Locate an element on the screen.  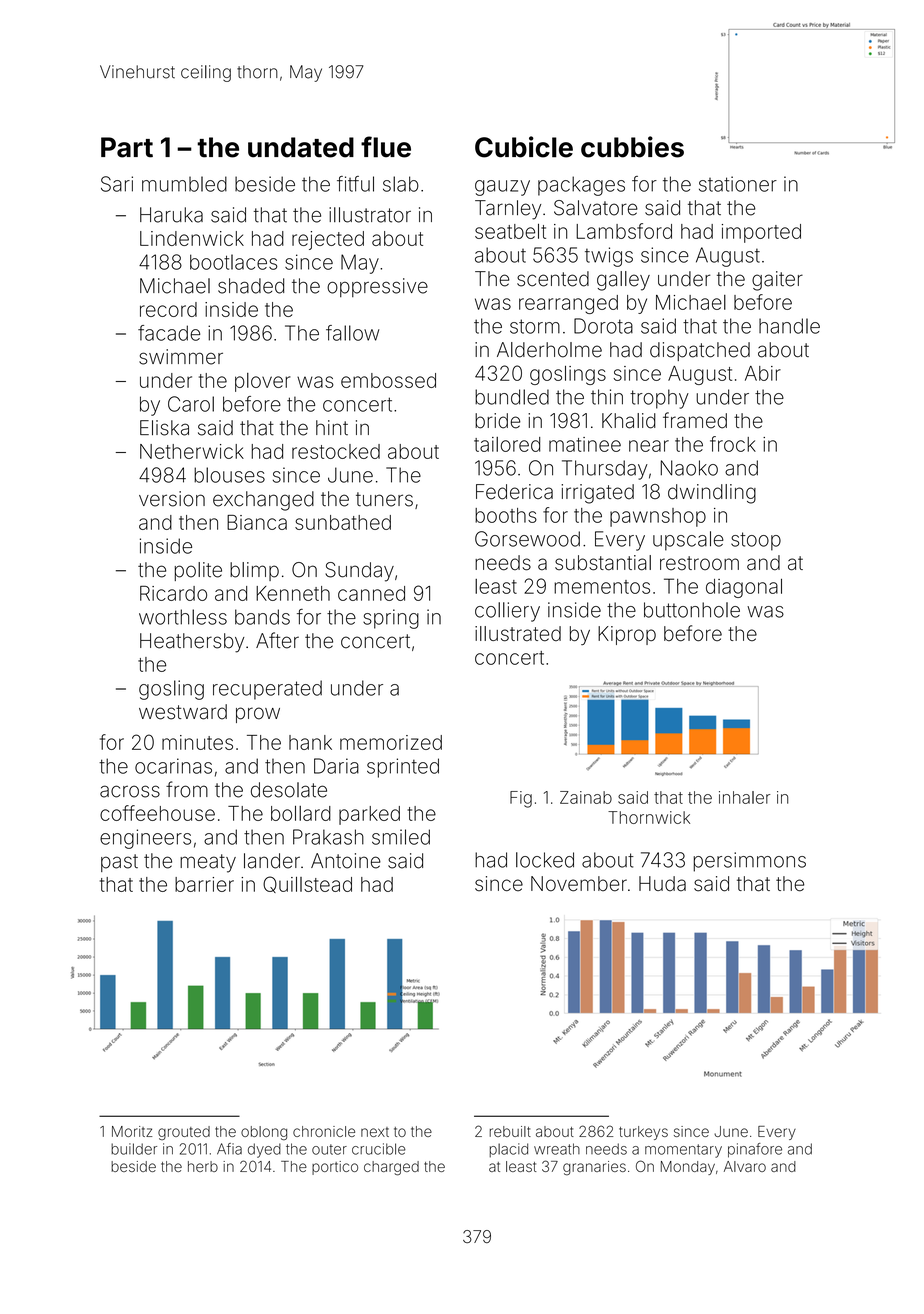
Salvatore is located at coordinates (596, 208).
